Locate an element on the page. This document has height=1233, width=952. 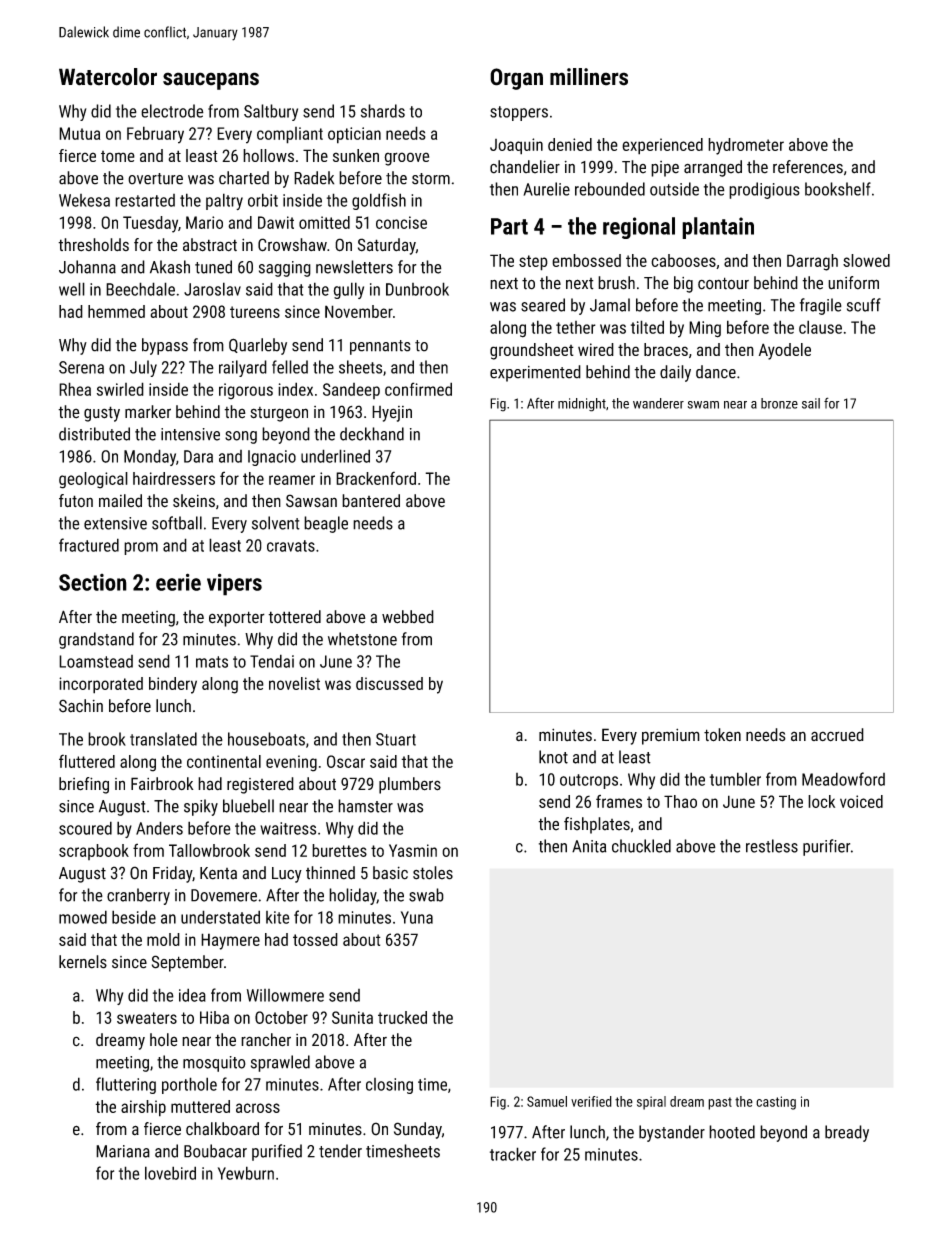
bypass is located at coordinates (165, 346).
